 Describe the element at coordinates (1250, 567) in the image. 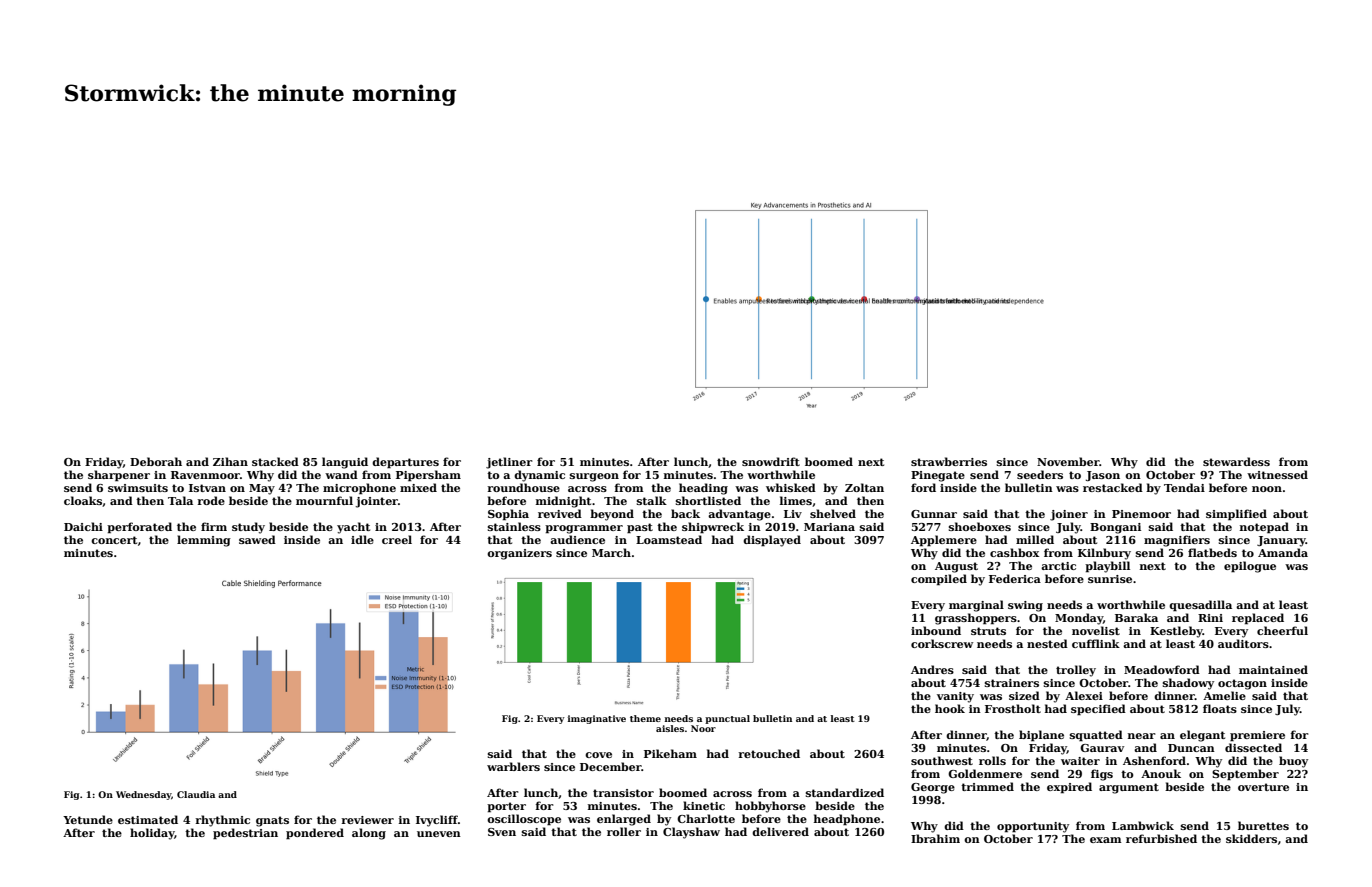

I see `epilogue` at that location.
